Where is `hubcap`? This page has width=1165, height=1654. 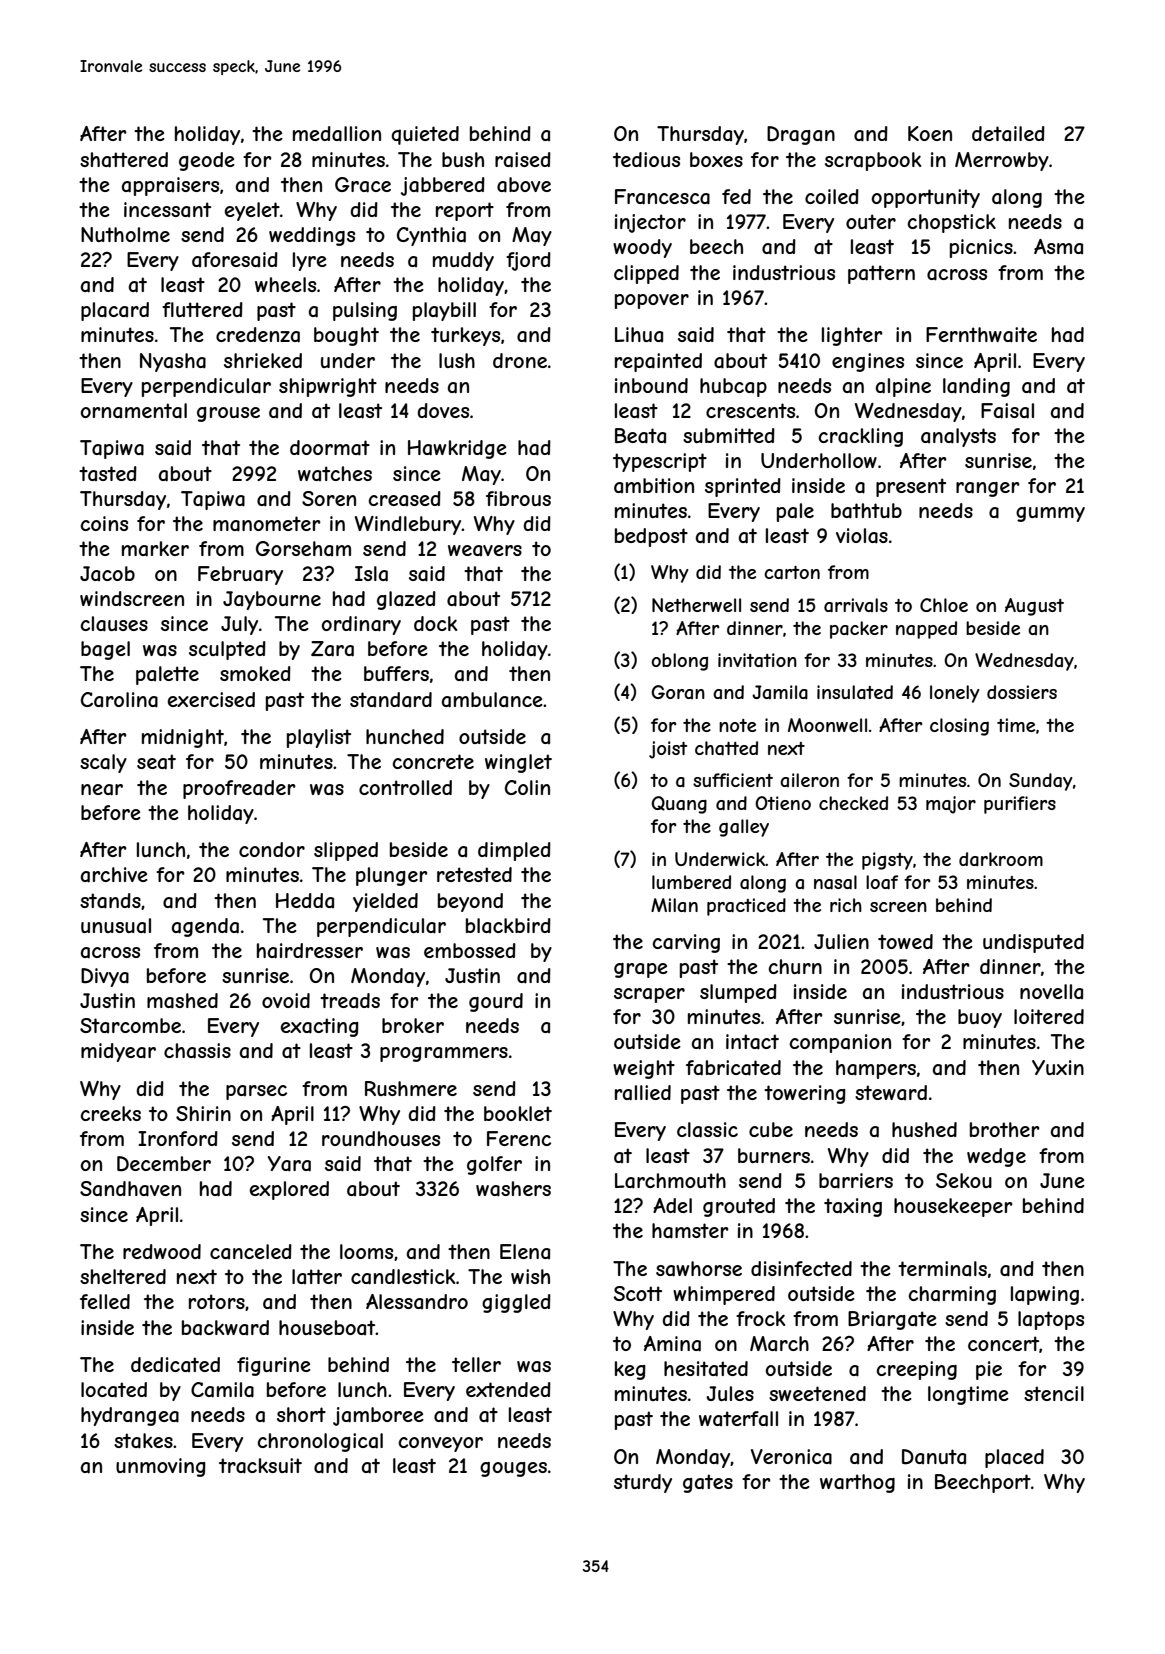
hubcap is located at coordinates (733, 387).
